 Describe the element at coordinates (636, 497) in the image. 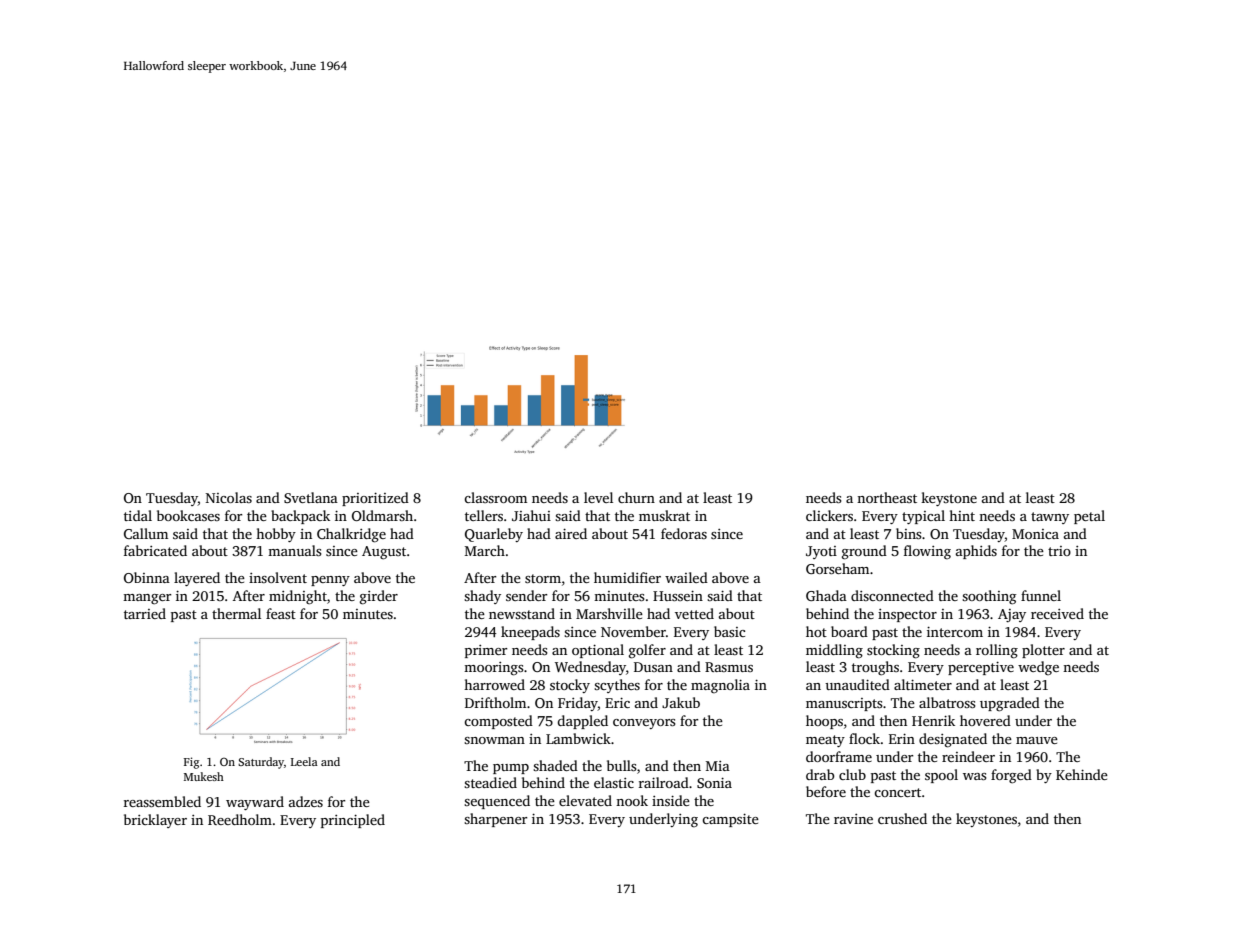

I see `churn` at that location.
